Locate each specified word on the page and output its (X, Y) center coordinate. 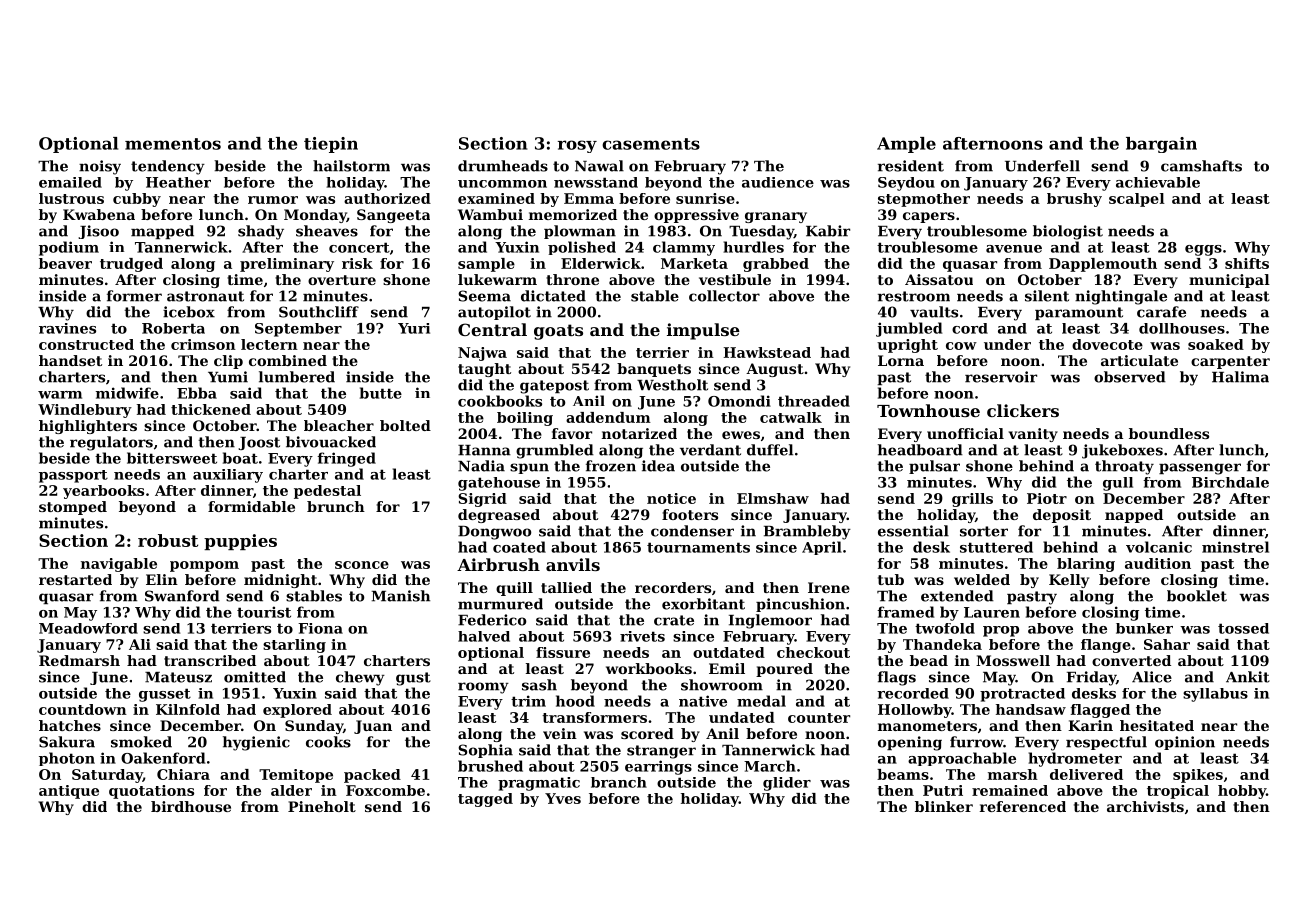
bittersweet (172, 458)
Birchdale (1230, 482)
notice (671, 498)
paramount (1079, 313)
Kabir (828, 231)
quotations (151, 792)
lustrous (71, 198)
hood (575, 701)
